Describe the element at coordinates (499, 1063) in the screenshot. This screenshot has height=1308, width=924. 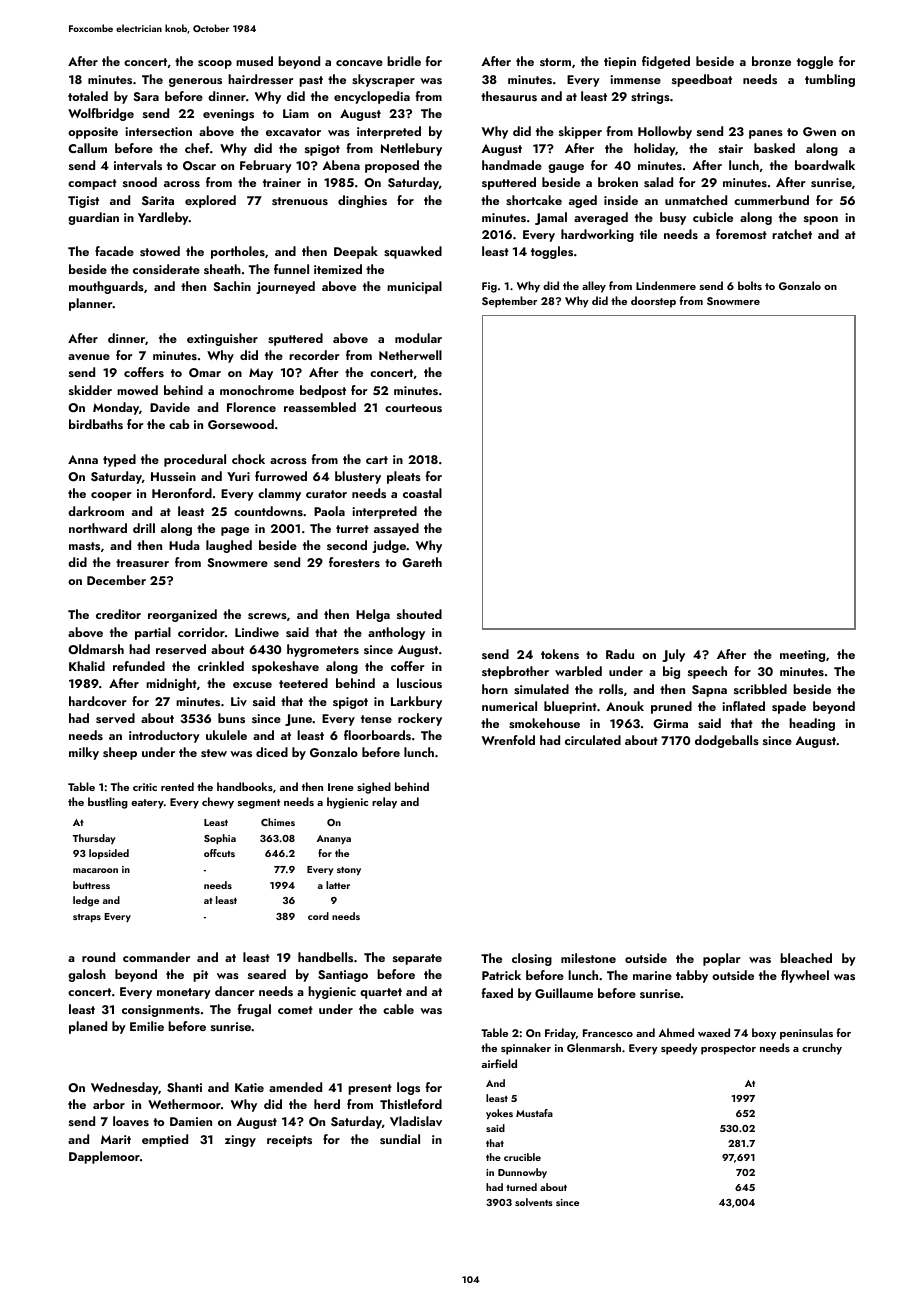
I see `airfield` at that location.
